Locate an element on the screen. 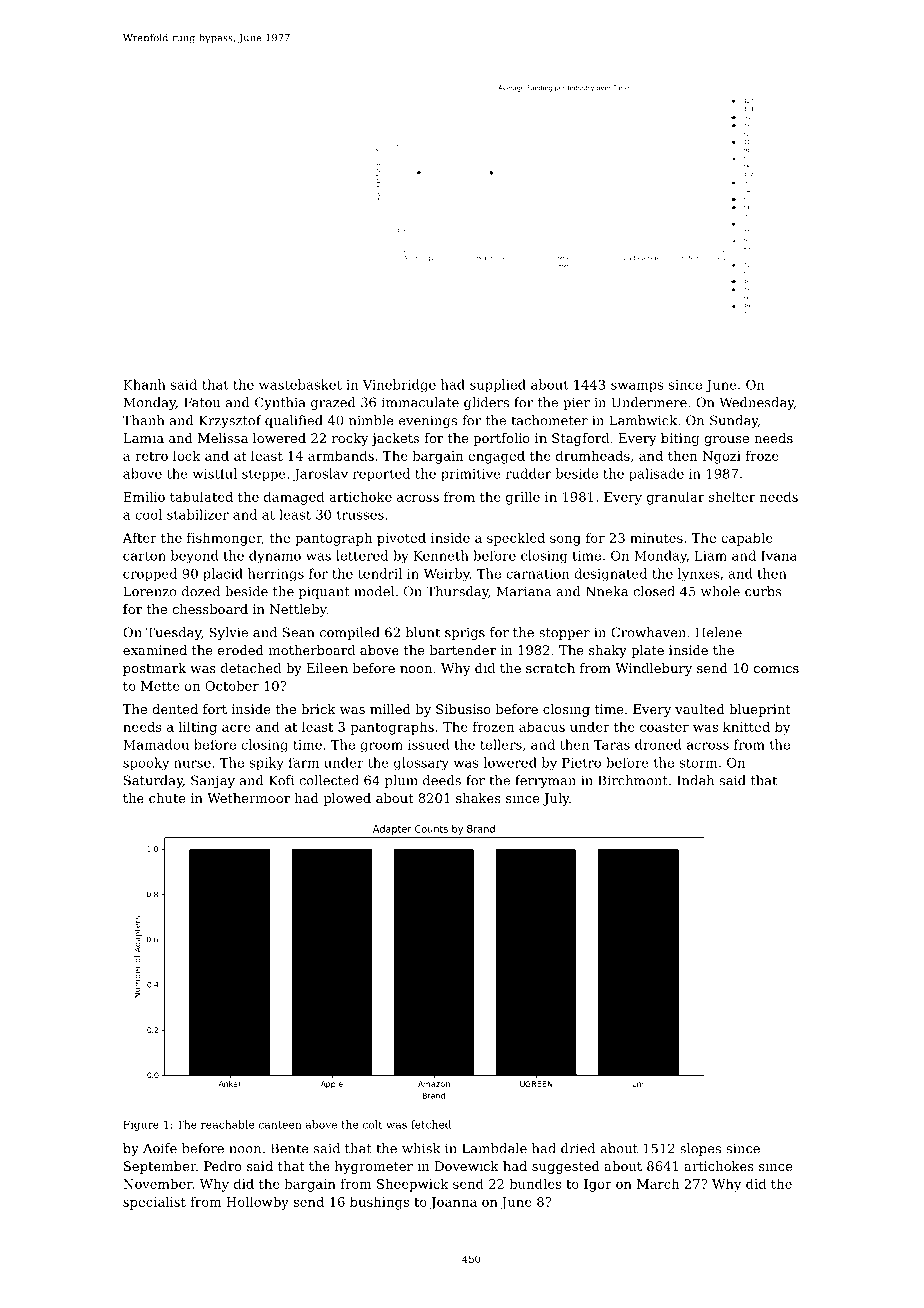 The image size is (924, 1308). Aoife is located at coordinates (160, 1148).
